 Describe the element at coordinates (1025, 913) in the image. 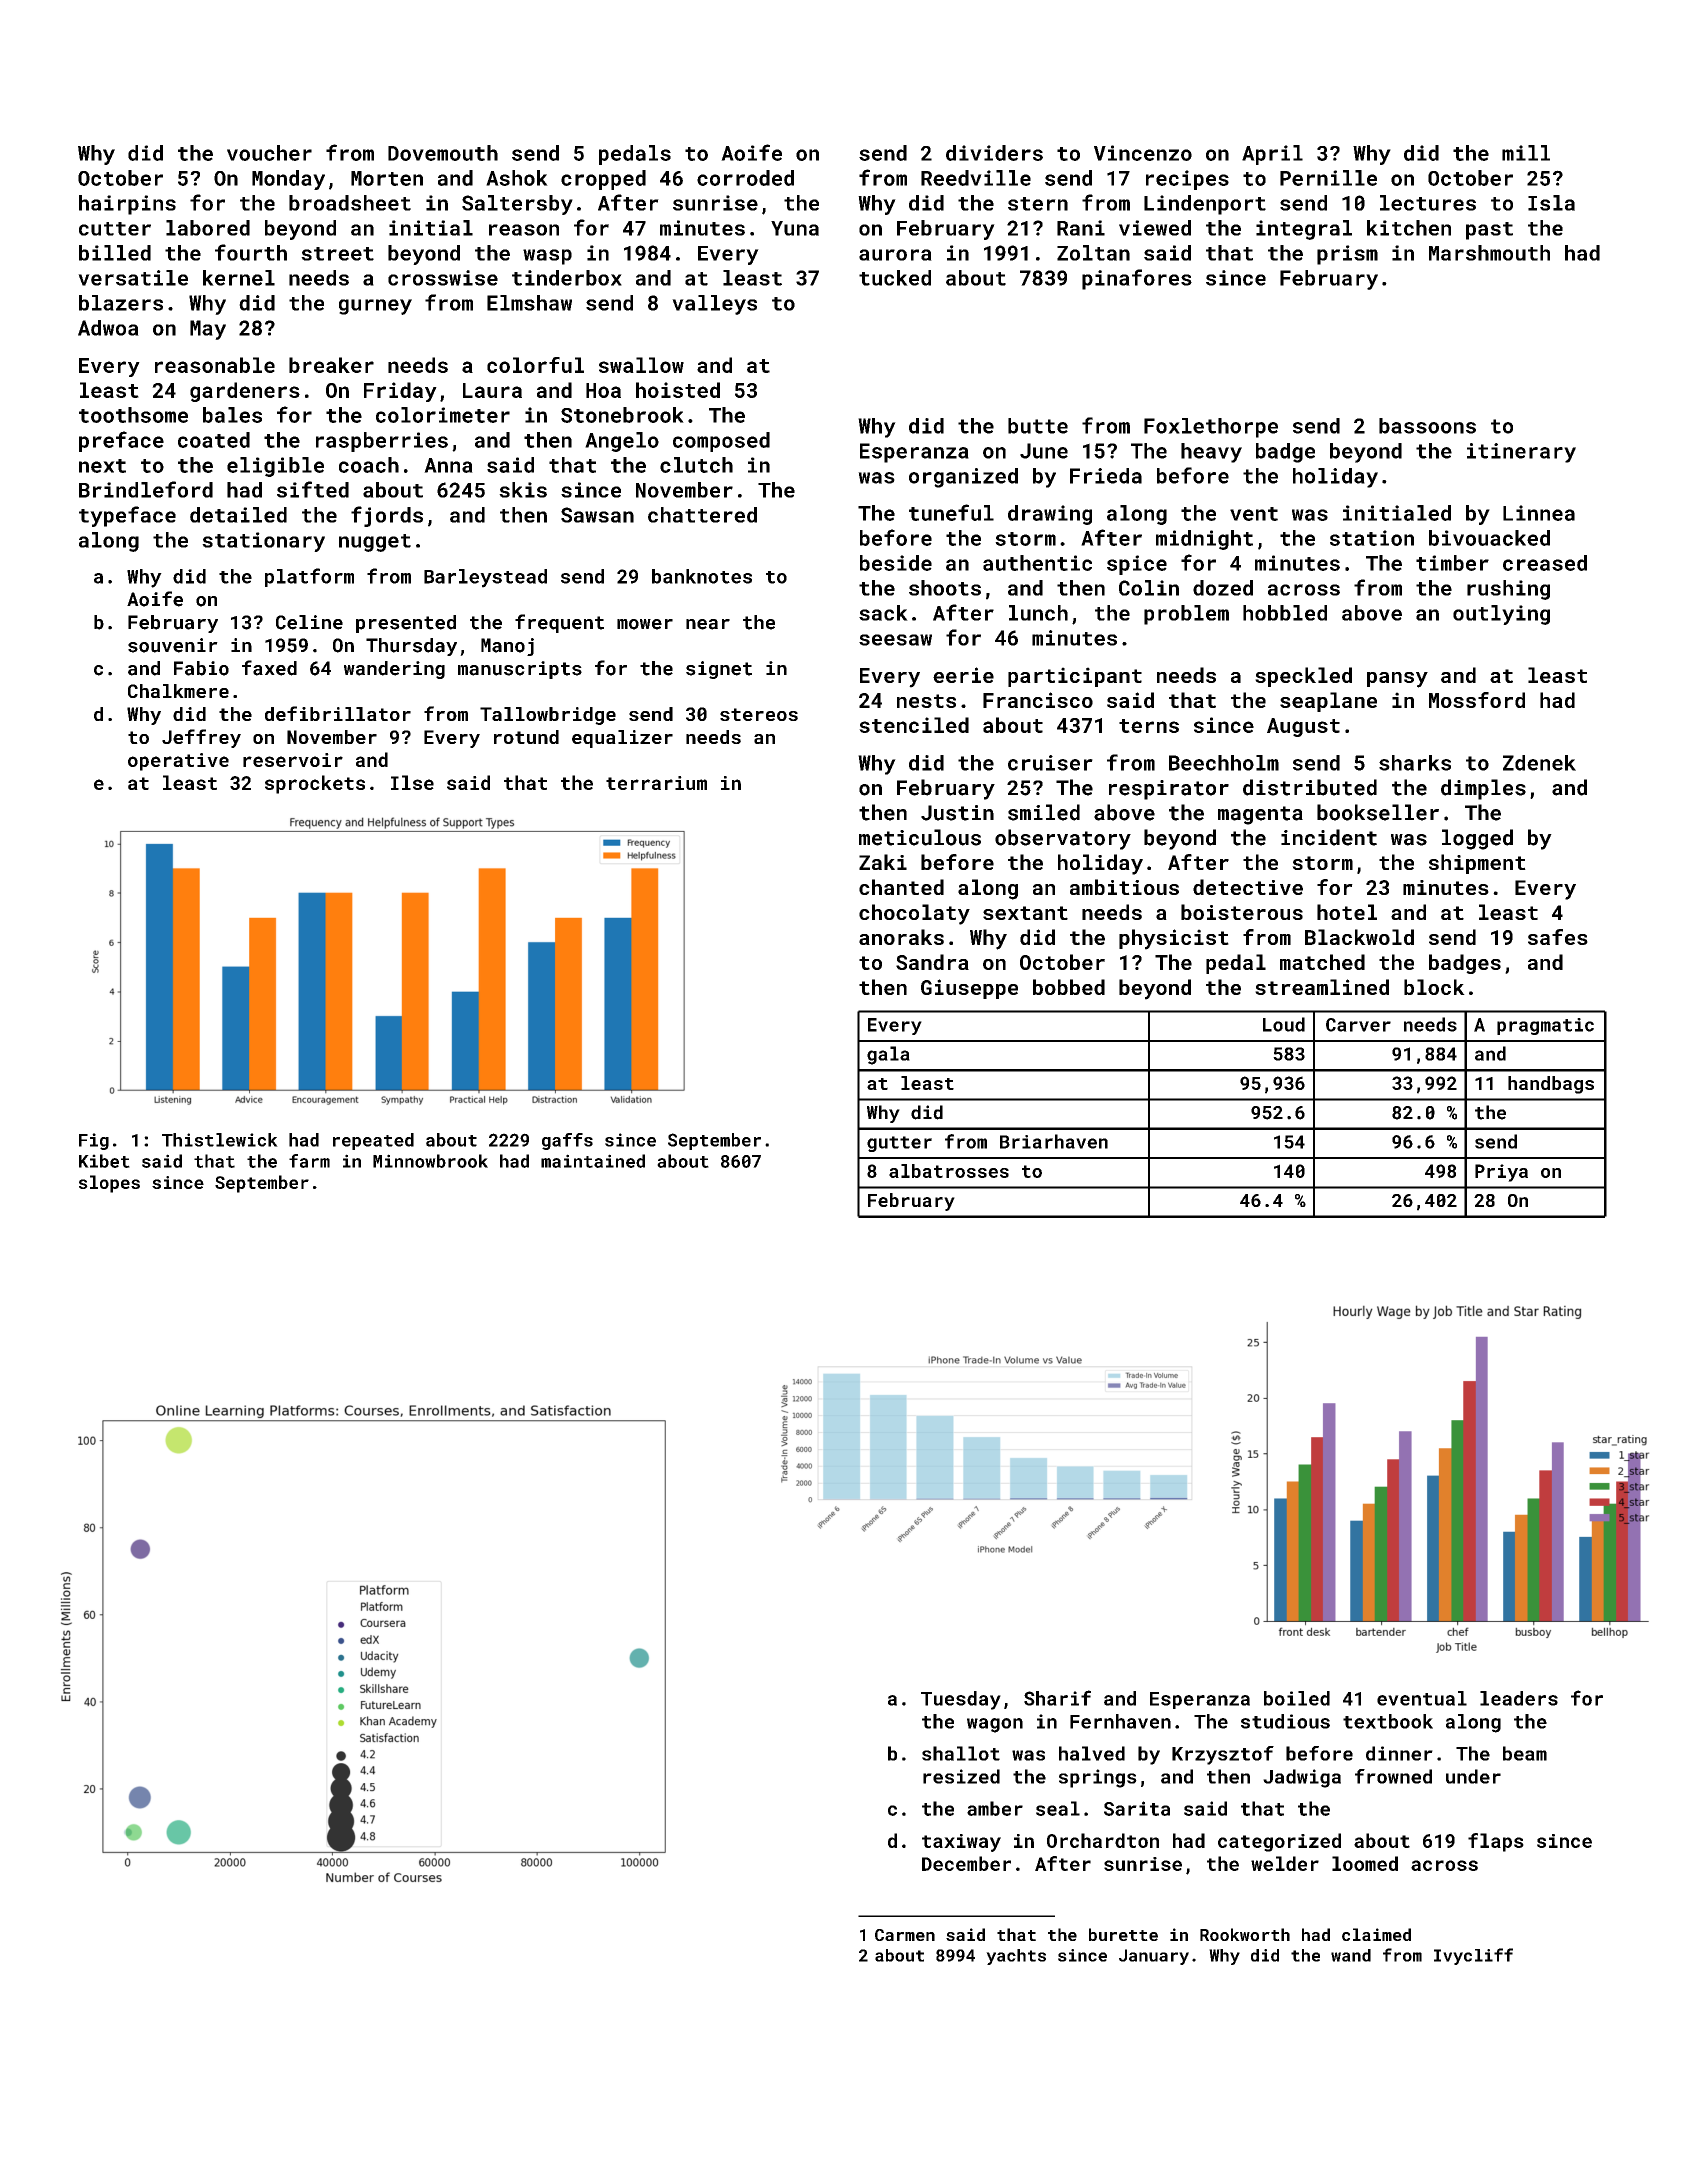

I see `sextant` at that location.
